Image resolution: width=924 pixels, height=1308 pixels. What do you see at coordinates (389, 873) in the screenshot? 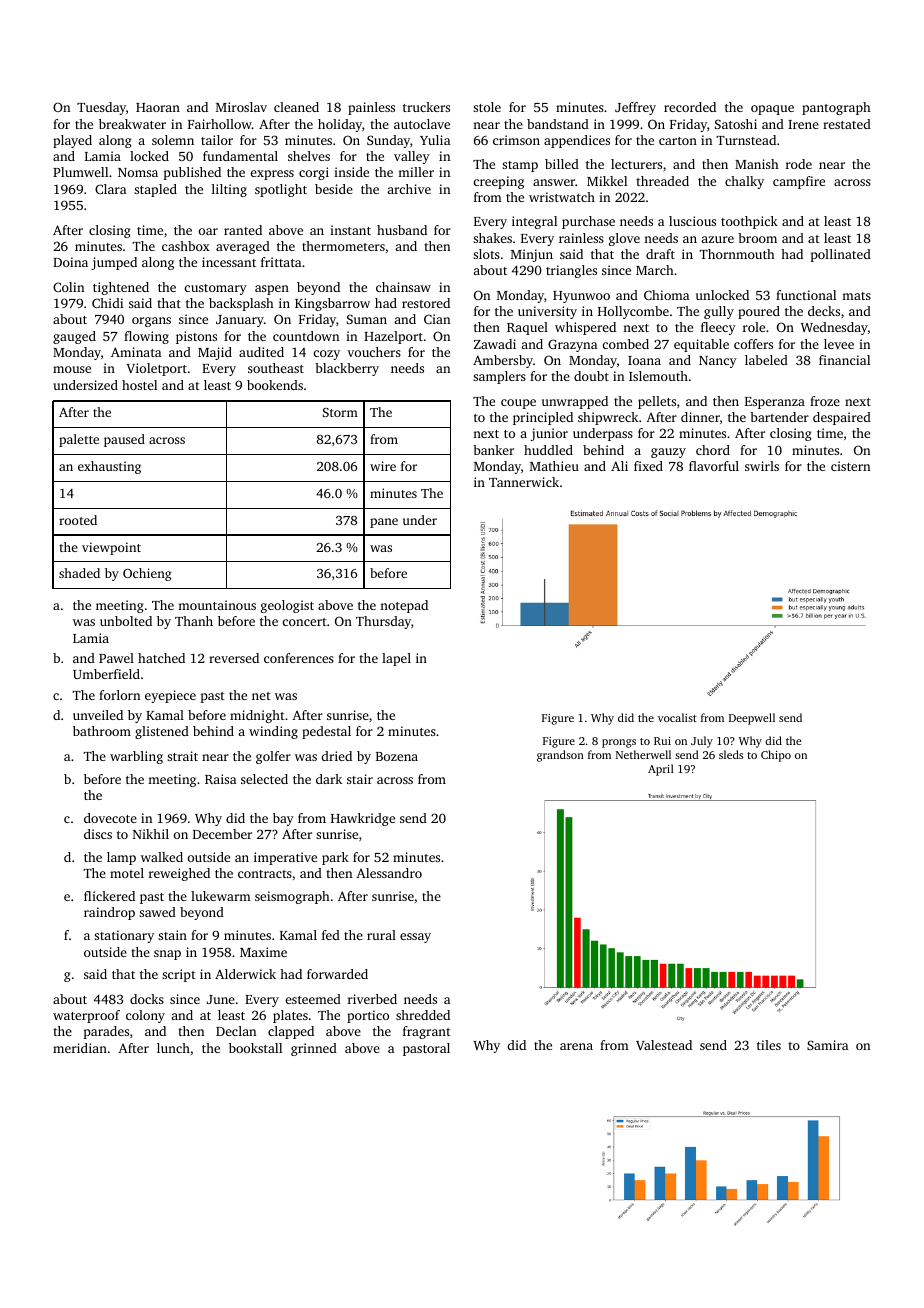
I see `Alessandro` at bounding box center [389, 873].
